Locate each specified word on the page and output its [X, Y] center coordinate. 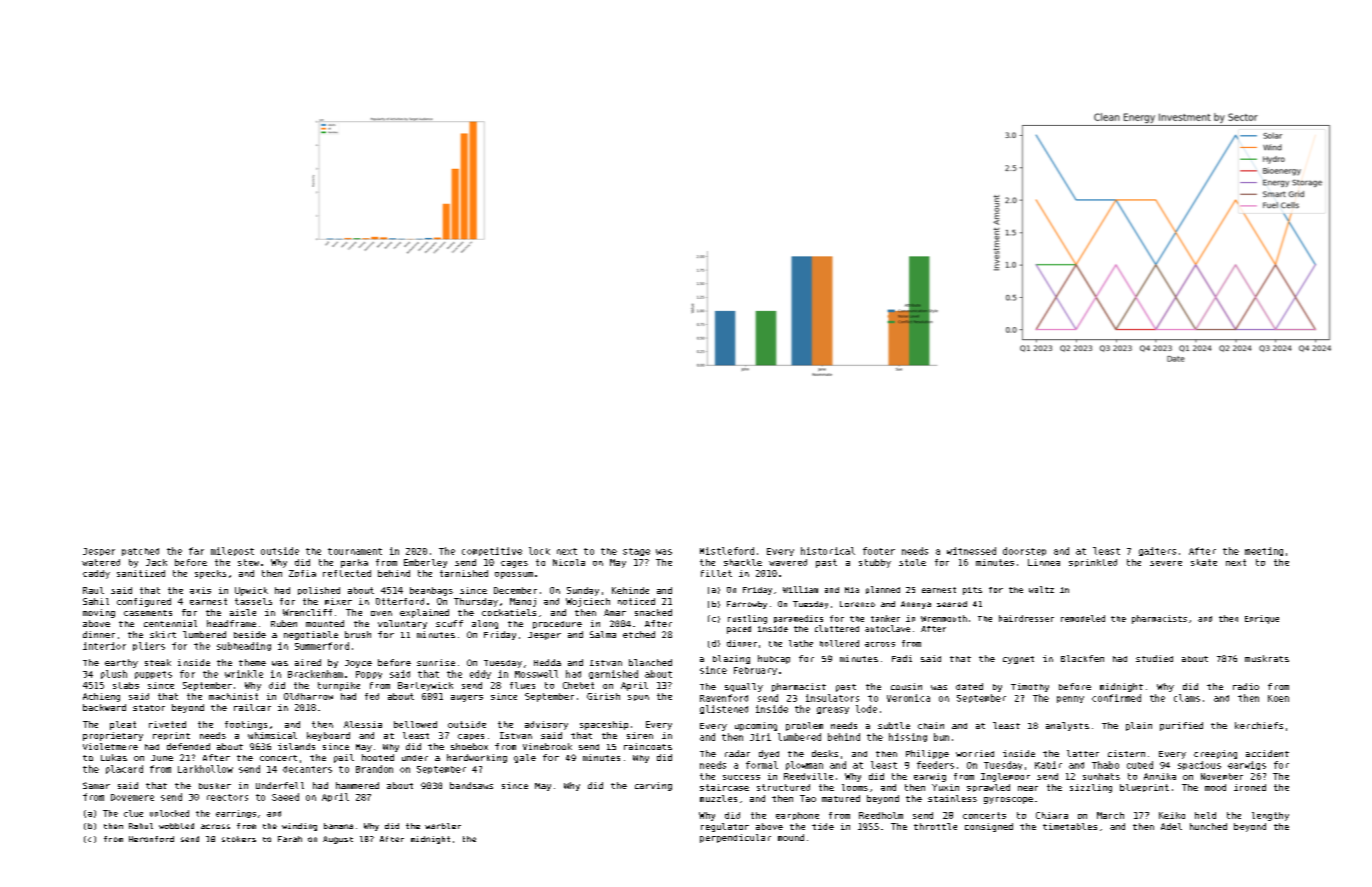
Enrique [1262, 619]
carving [653, 786]
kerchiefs [1259, 725]
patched [140, 552]
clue [133, 813]
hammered [357, 785]
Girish [603, 696]
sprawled [988, 788]
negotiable [311, 635]
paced [739, 630]
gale [525, 758]
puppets [153, 675]
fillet [716, 573]
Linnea [1044, 562]
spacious [1199, 765]
